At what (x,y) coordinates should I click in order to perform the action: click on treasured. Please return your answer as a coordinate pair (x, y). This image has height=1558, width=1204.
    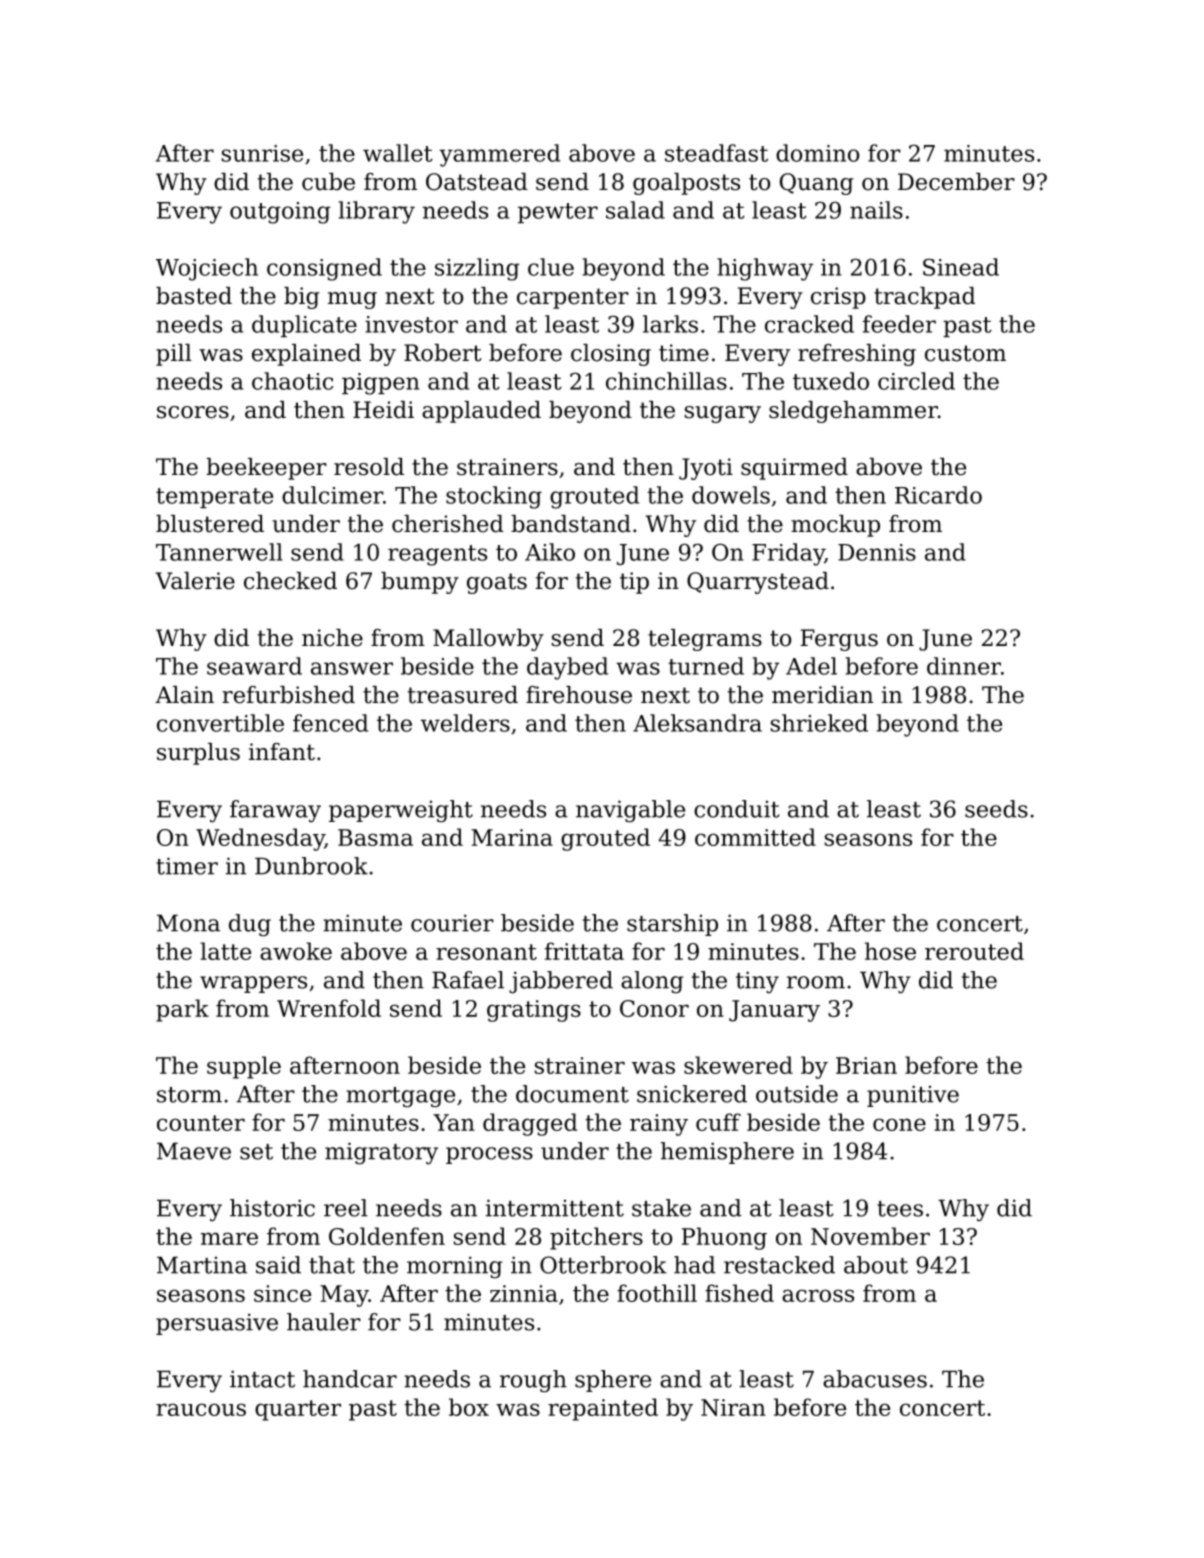
    Looking at the image, I should click on (462, 695).
